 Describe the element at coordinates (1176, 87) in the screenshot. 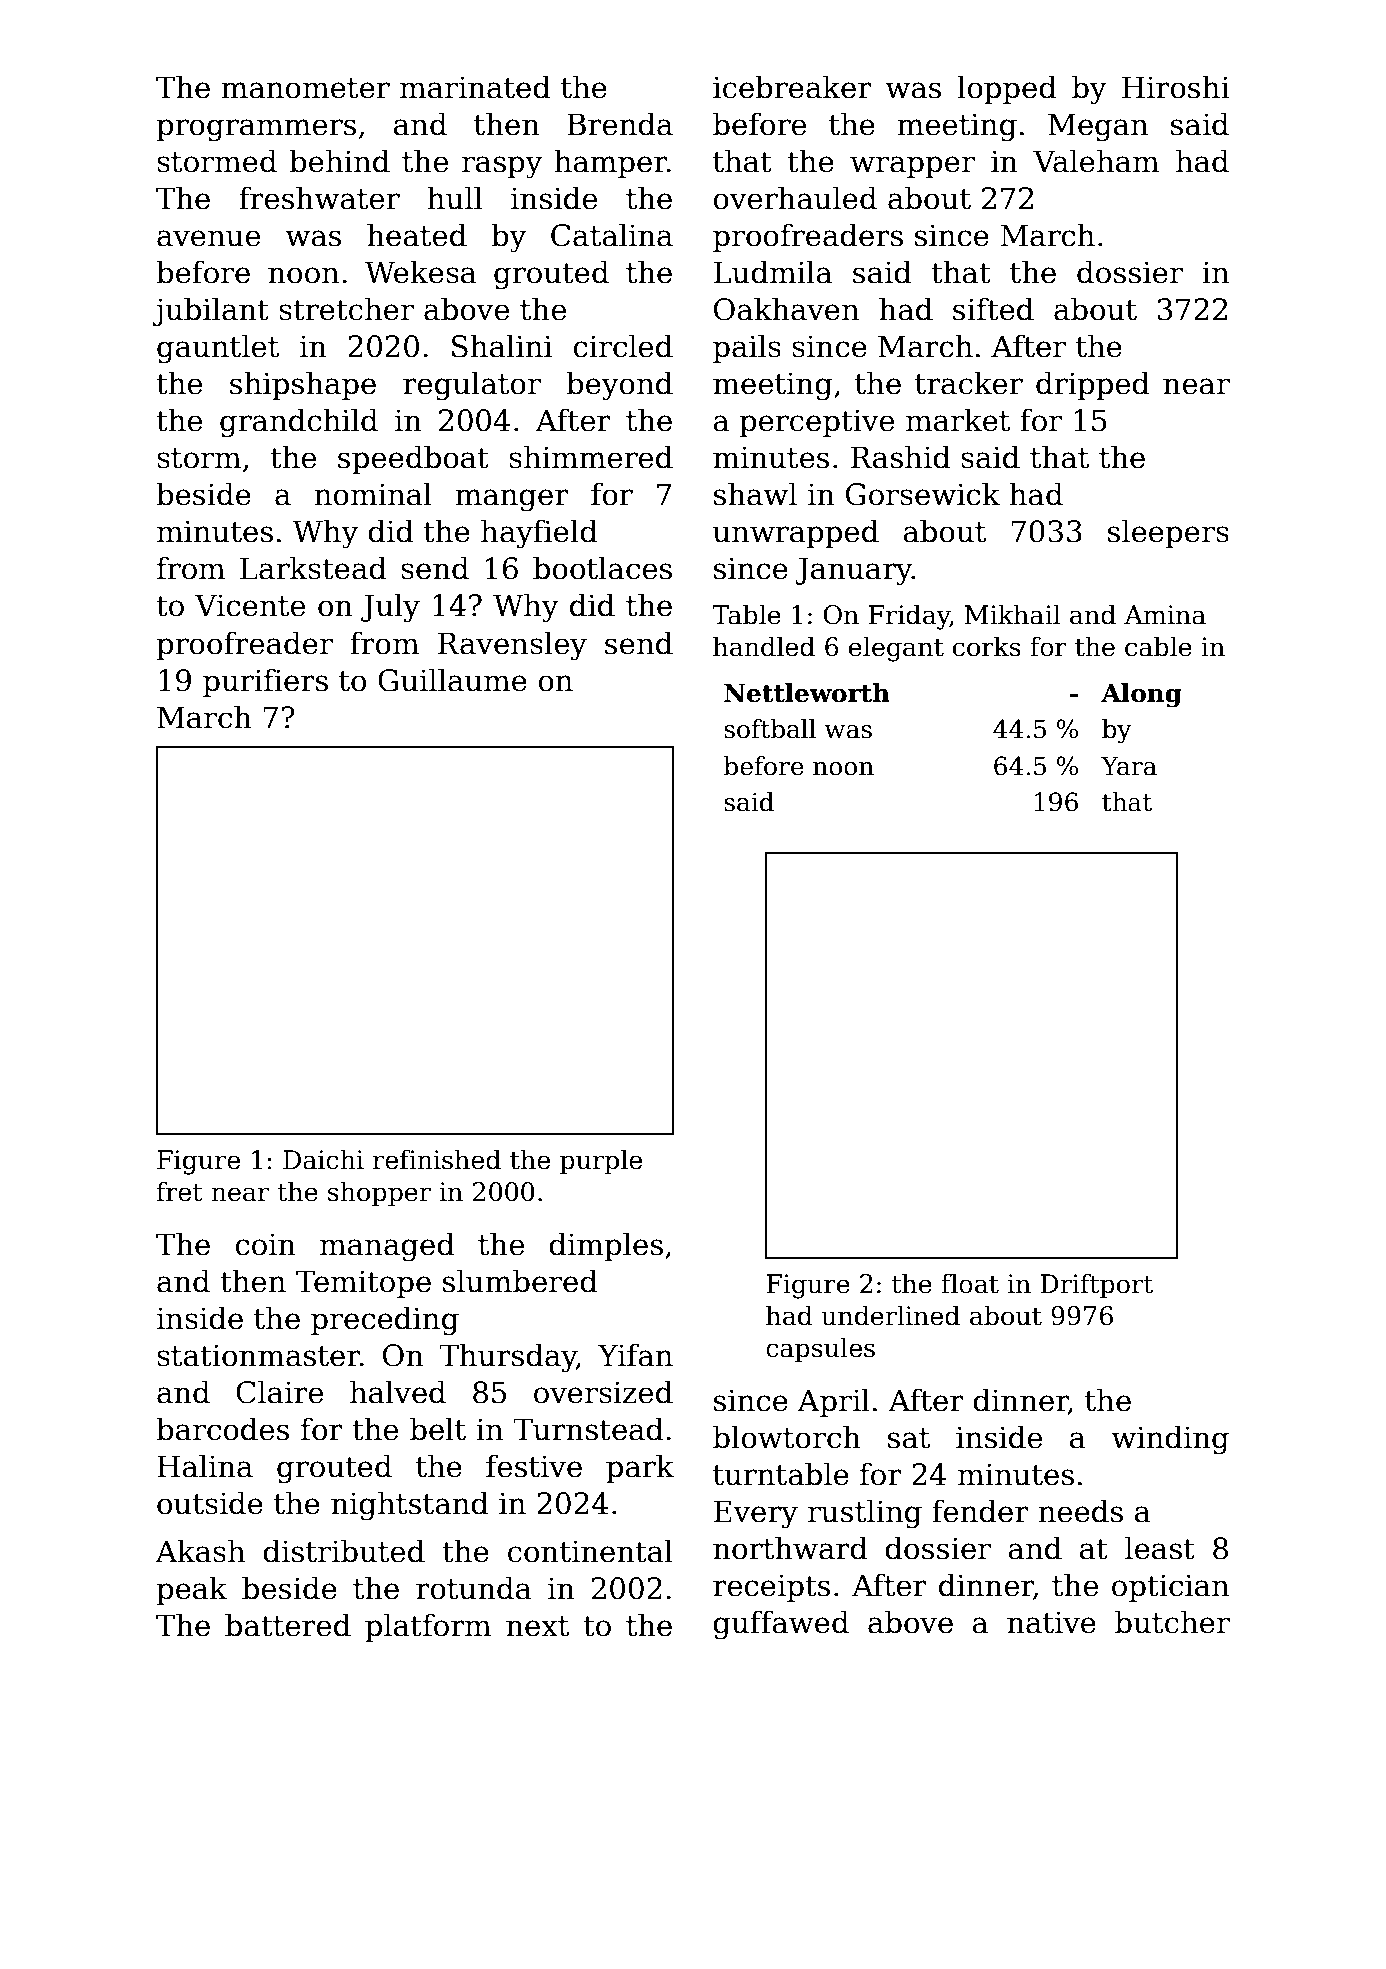

I see `Hiroshi` at that location.
